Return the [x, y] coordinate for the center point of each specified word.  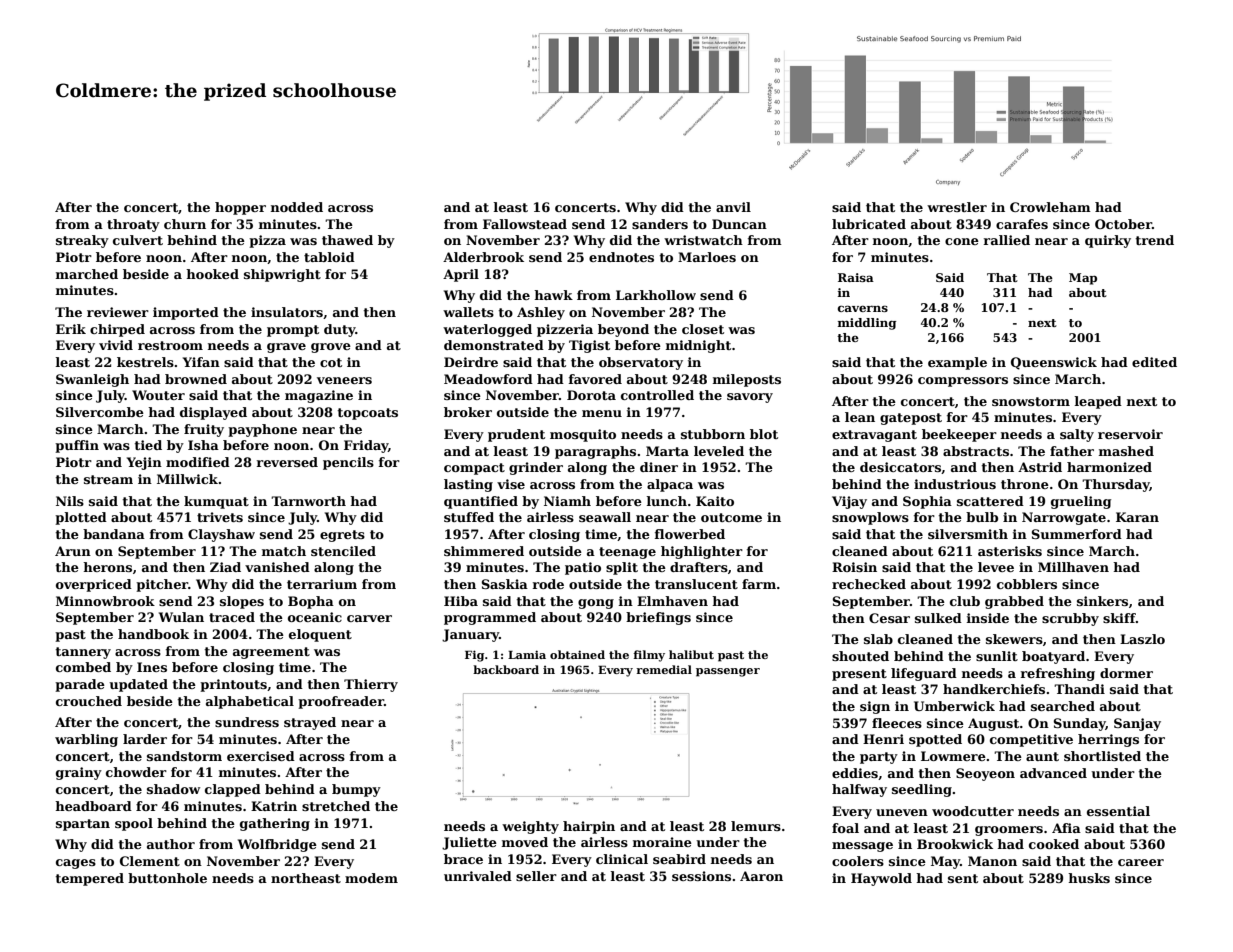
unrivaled [478, 876]
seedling [922, 790]
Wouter [158, 395]
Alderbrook [483, 257]
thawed [347, 240]
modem [371, 878]
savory [750, 398]
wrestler [957, 207]
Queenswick [1054, 363]
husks [1089, 878]
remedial [664, 669]
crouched [89, 701]
